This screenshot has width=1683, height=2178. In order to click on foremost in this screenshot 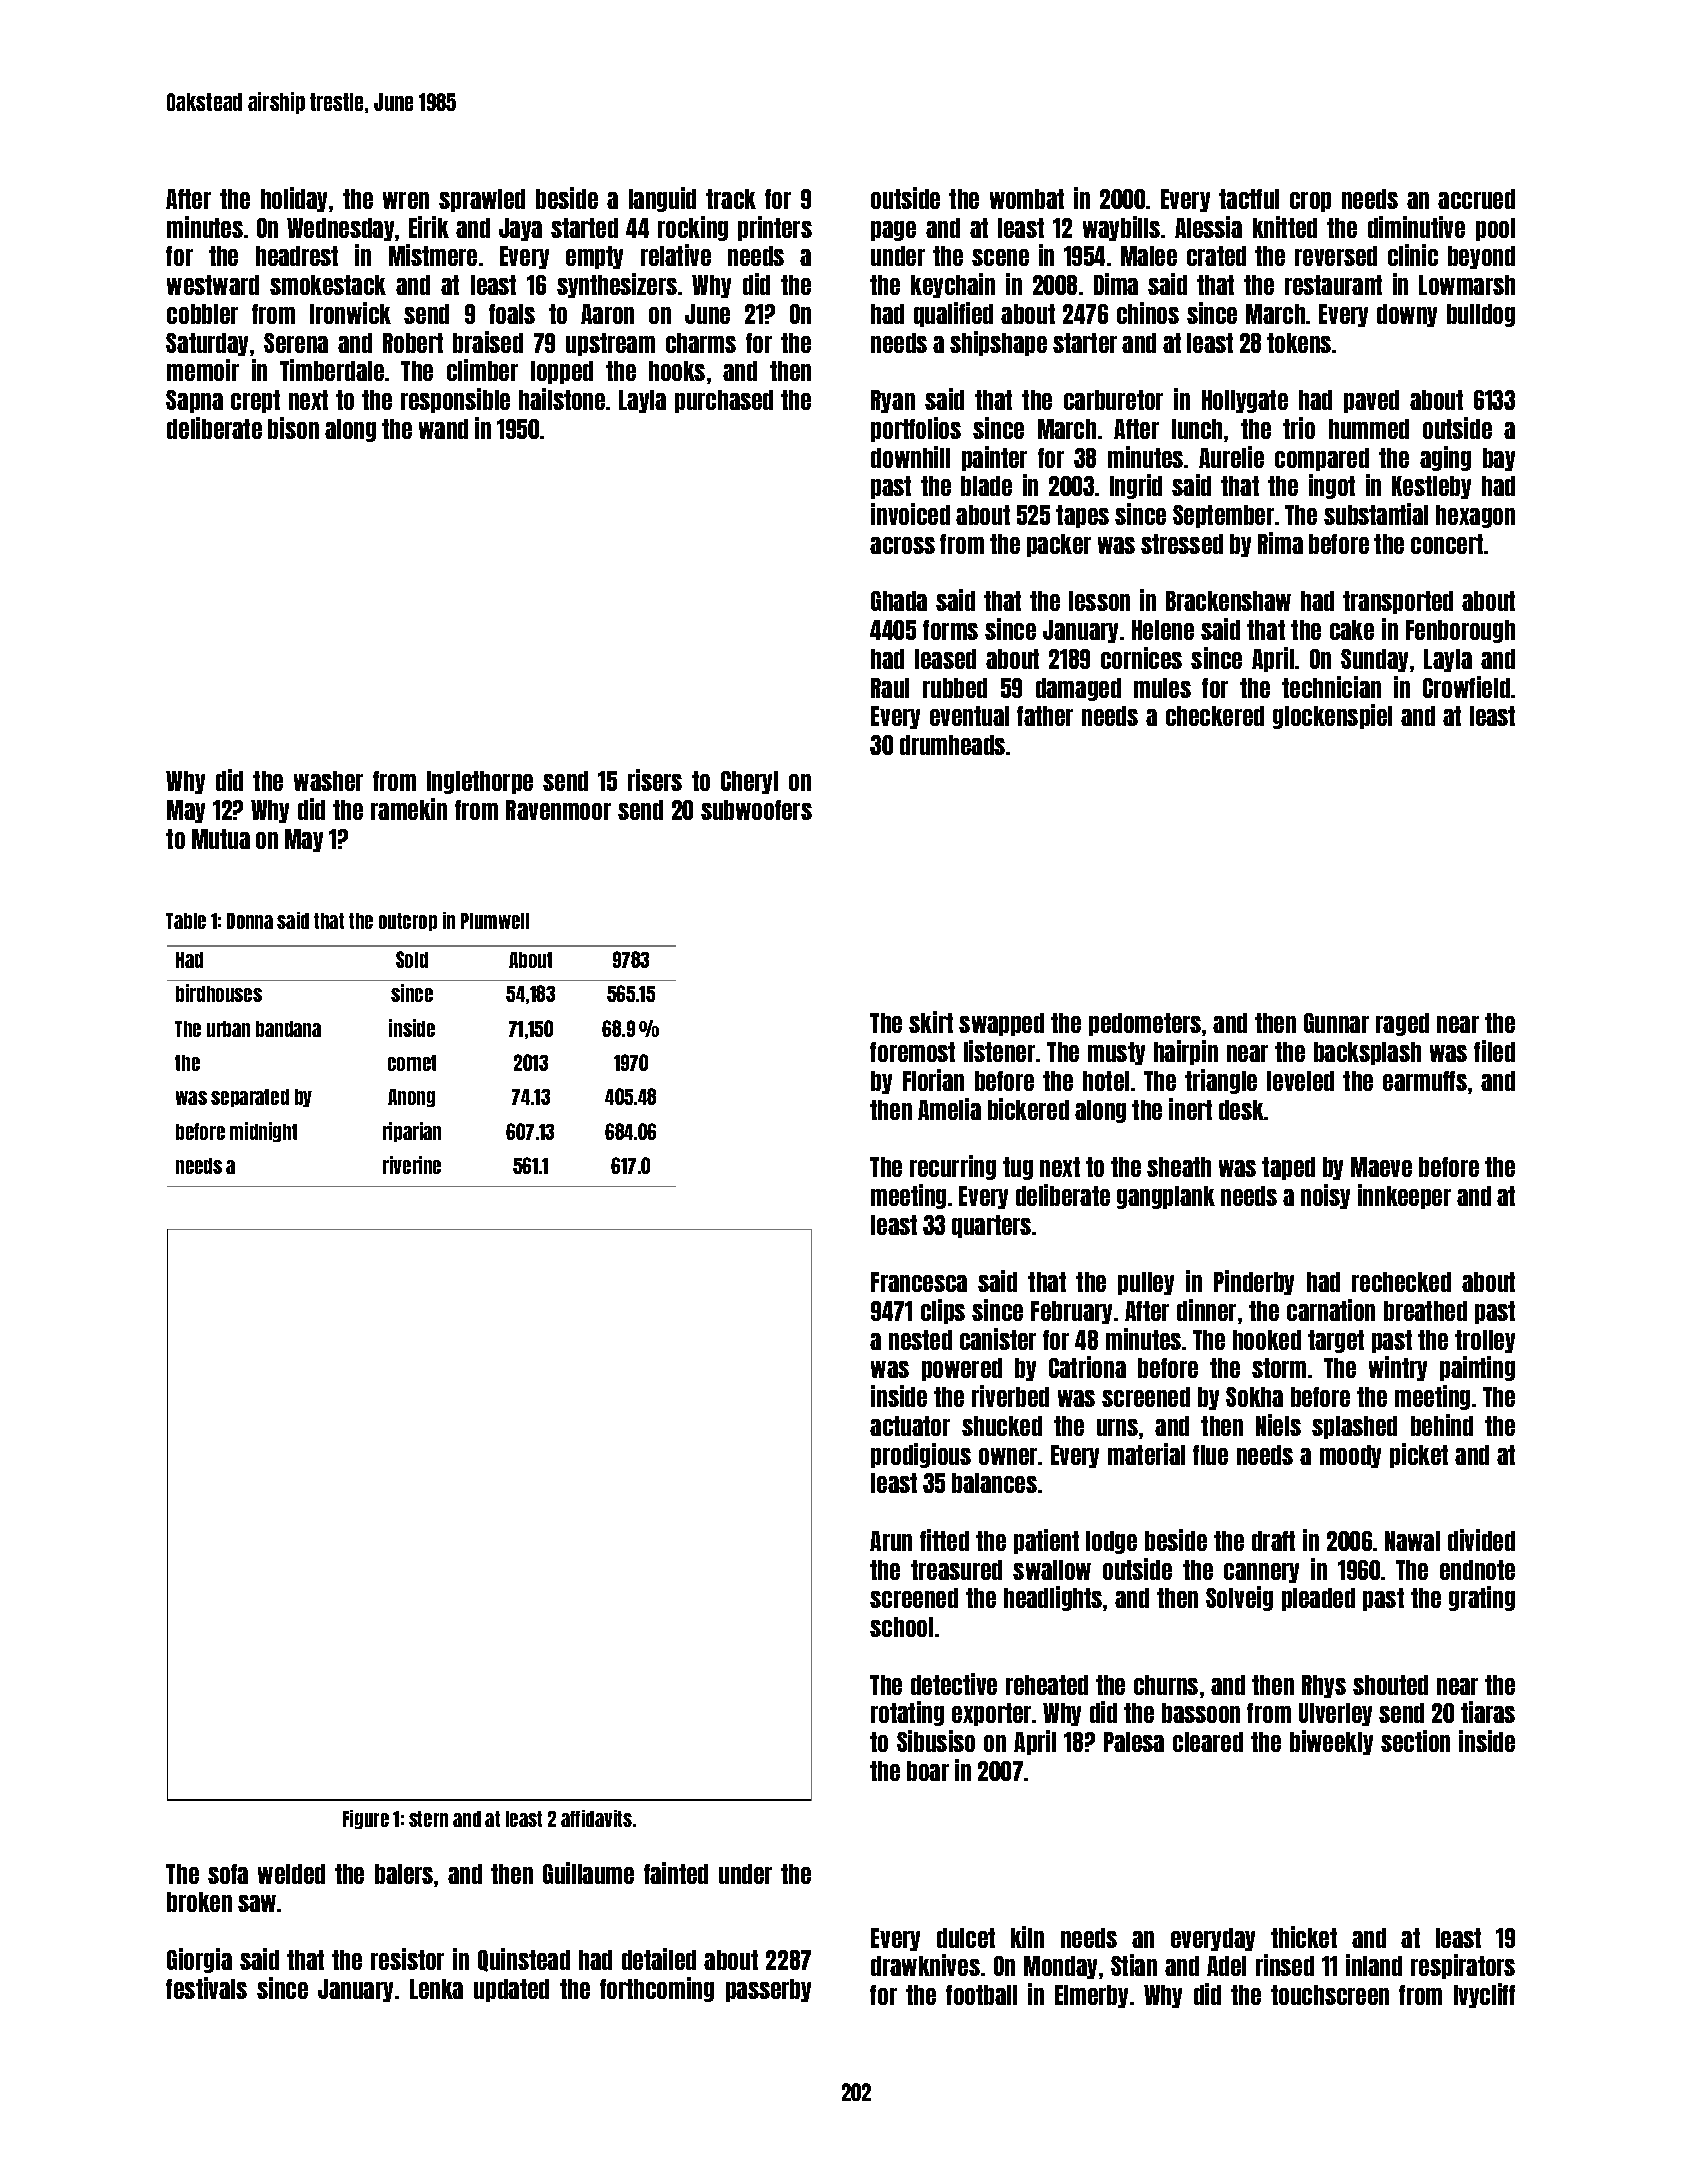, I will do `click(912, 1052)`.
